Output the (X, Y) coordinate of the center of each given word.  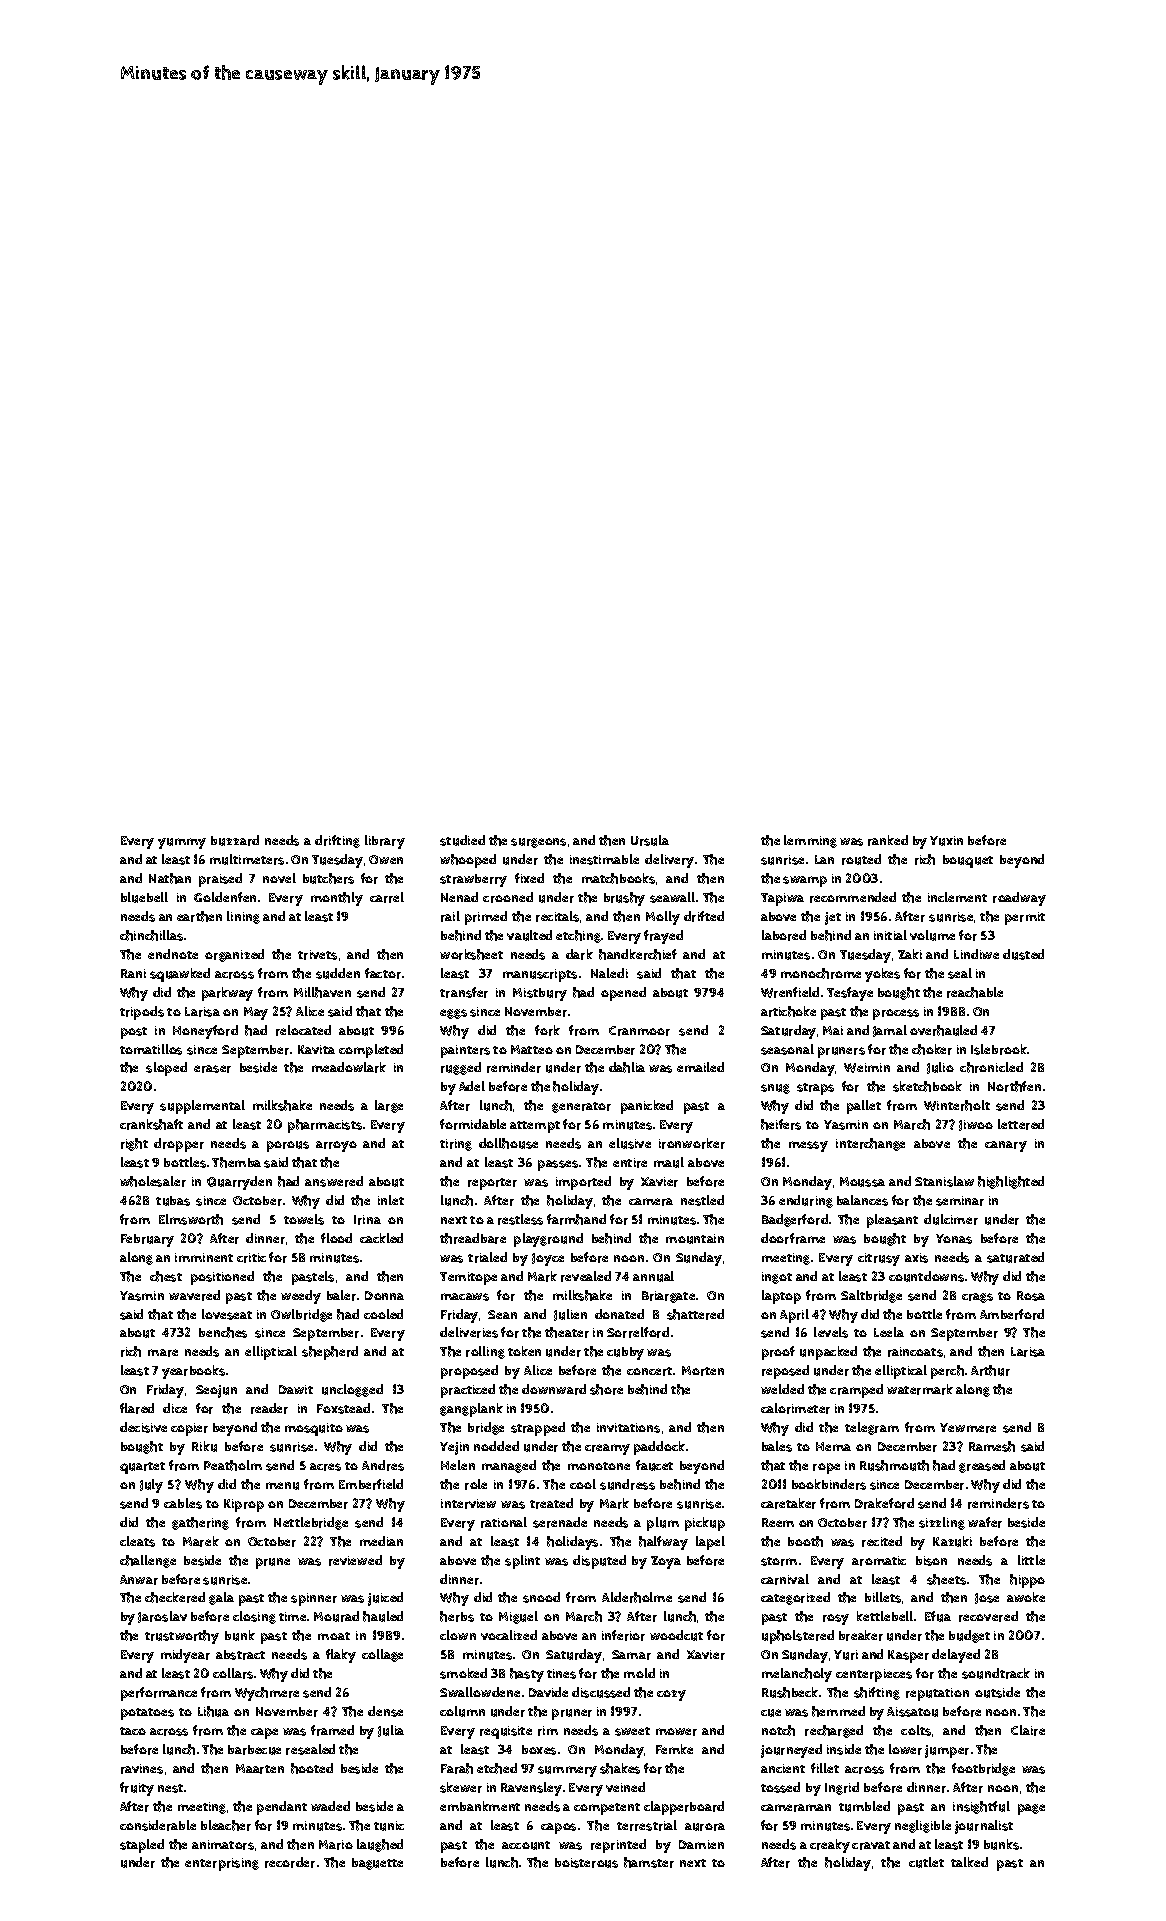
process (896, 1014)
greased (982, 1466)
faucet (654, 1465)
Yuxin (946, 841)
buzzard (235, 840)
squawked (180, 975)
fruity (137, 1789)
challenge (148, 1561)
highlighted (1011, 1182)
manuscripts (540, 975)
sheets (946, 1579)
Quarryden (239, 1183)
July (151, 1486)
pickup (705, 1524)
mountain (695, 1239)
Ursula (650, 840)
